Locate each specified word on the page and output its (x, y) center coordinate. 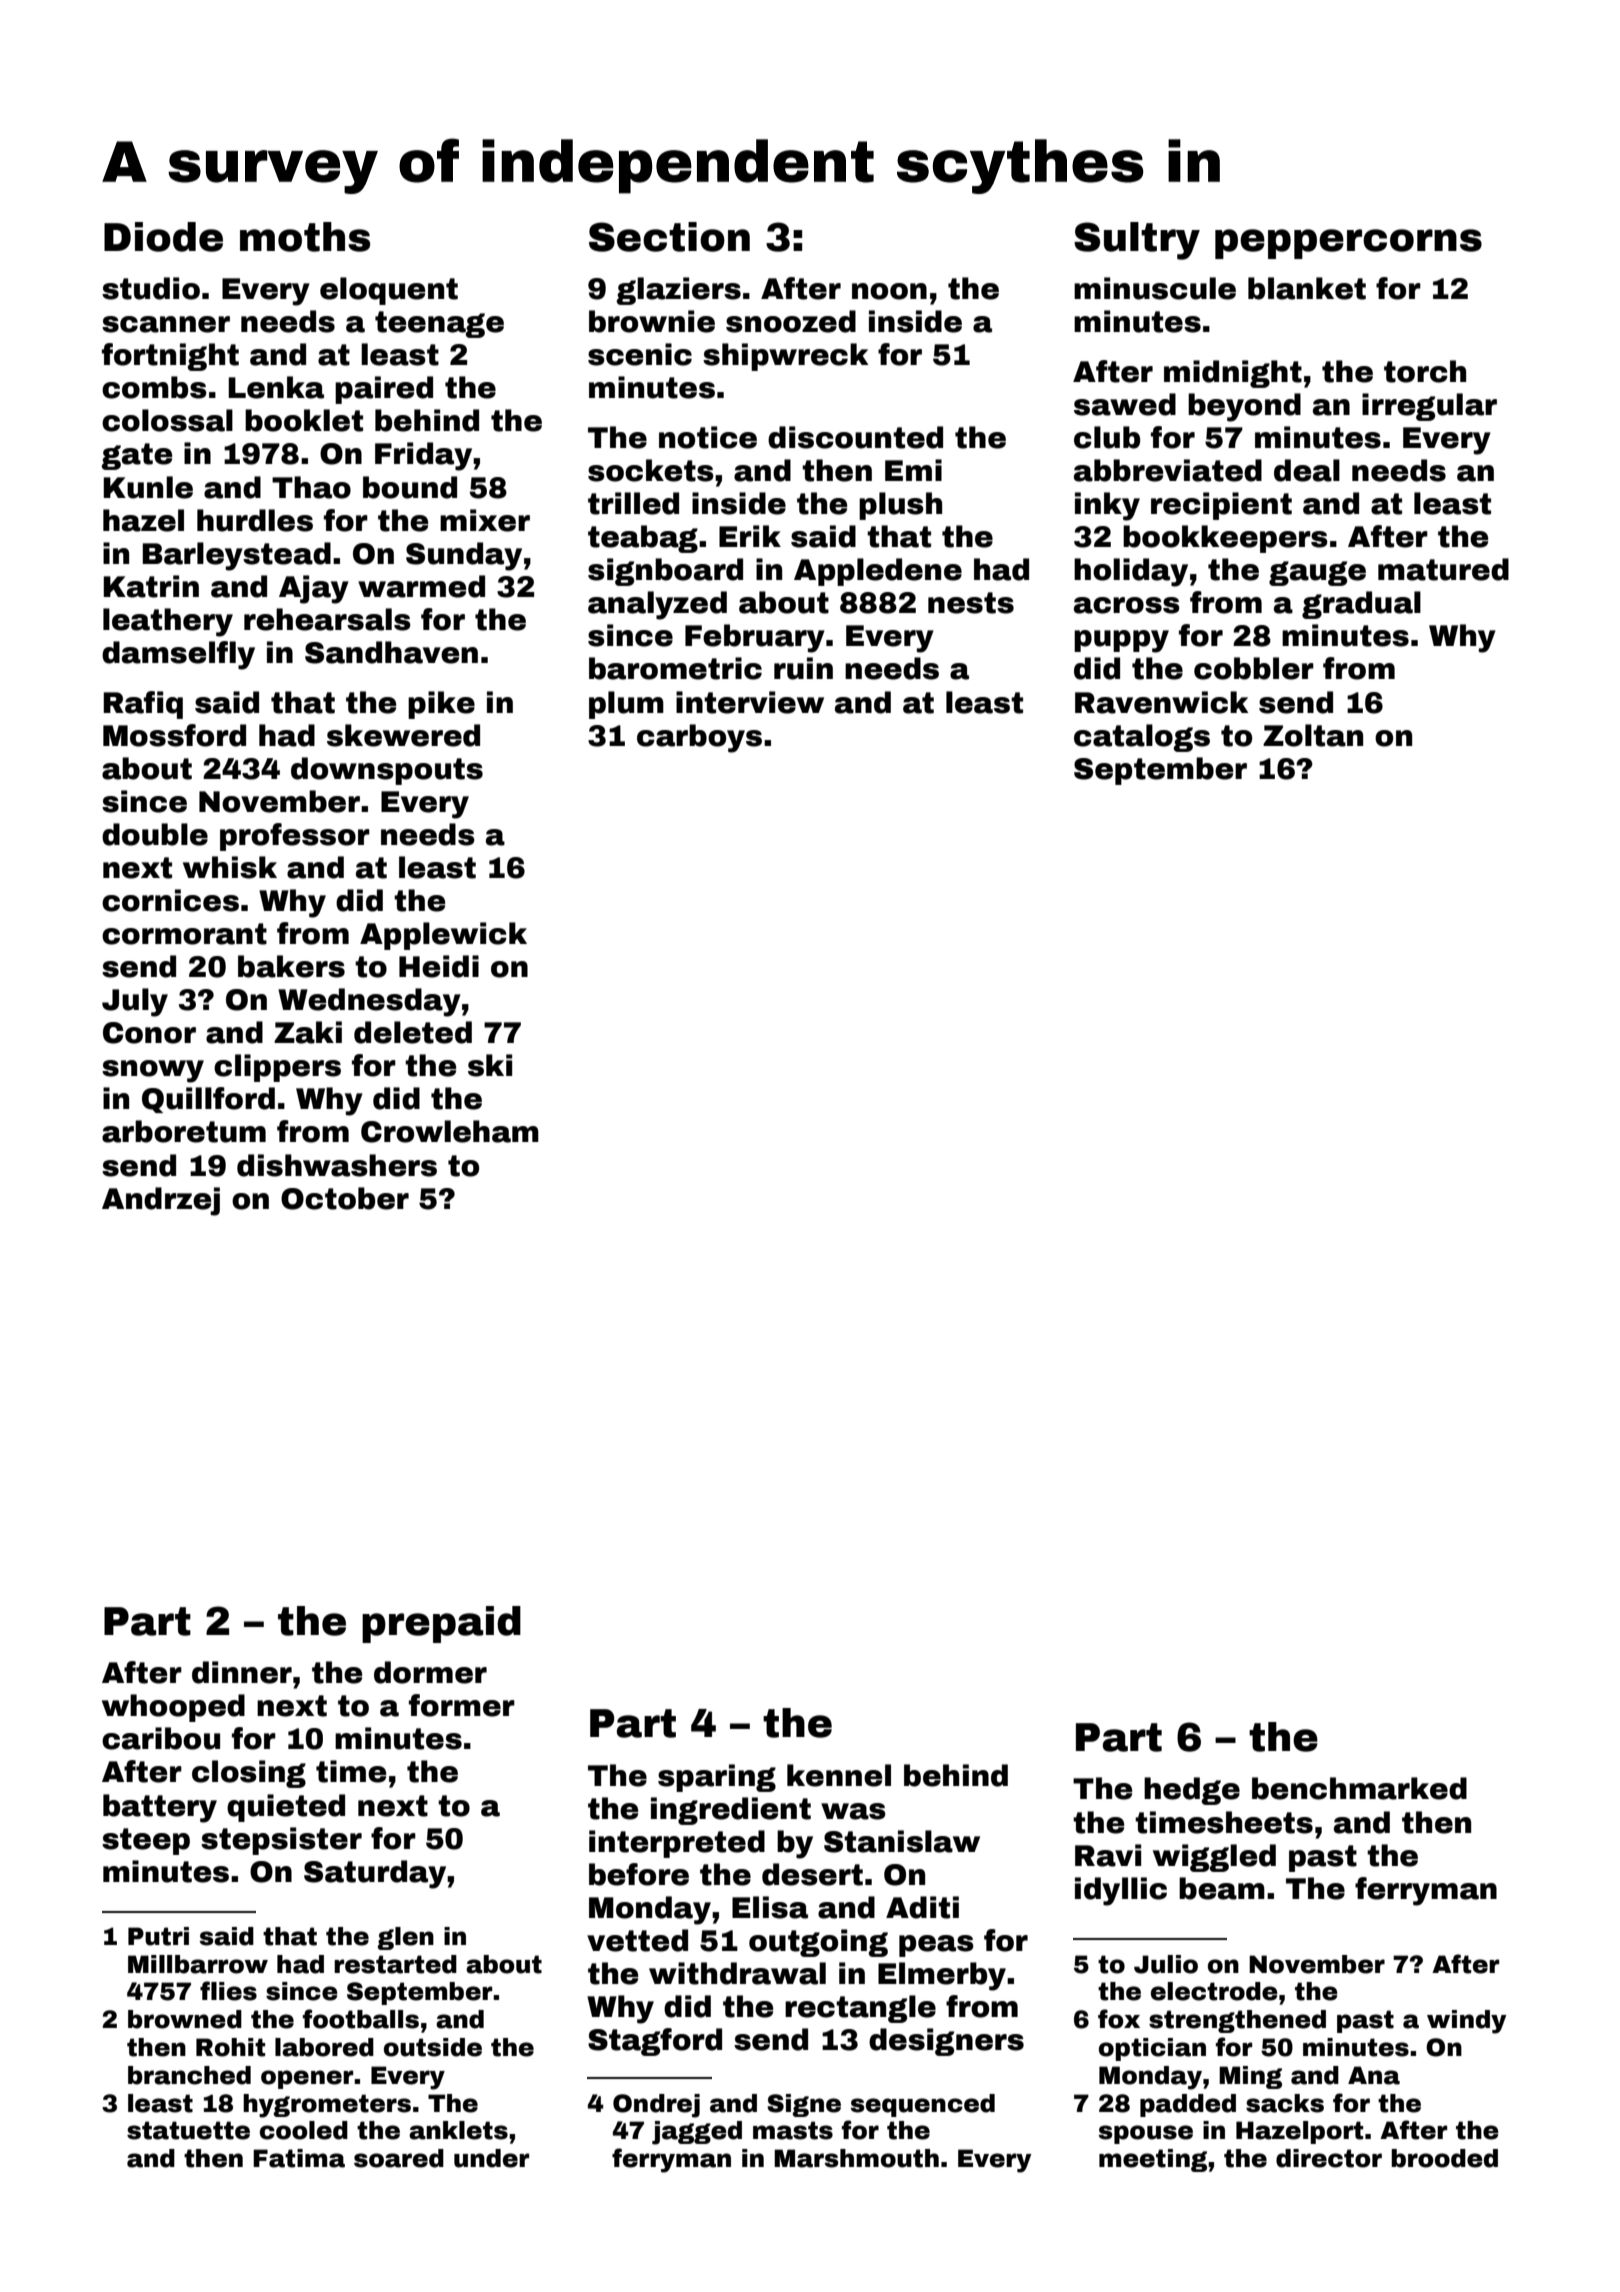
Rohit (230, 2047)
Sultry (1137, 241)
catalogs (1142, 738)
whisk (230, 867)
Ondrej (656, 2106)
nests (971, 603)
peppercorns (1348, 244)
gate (136, 456)
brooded (1444, 2158)
